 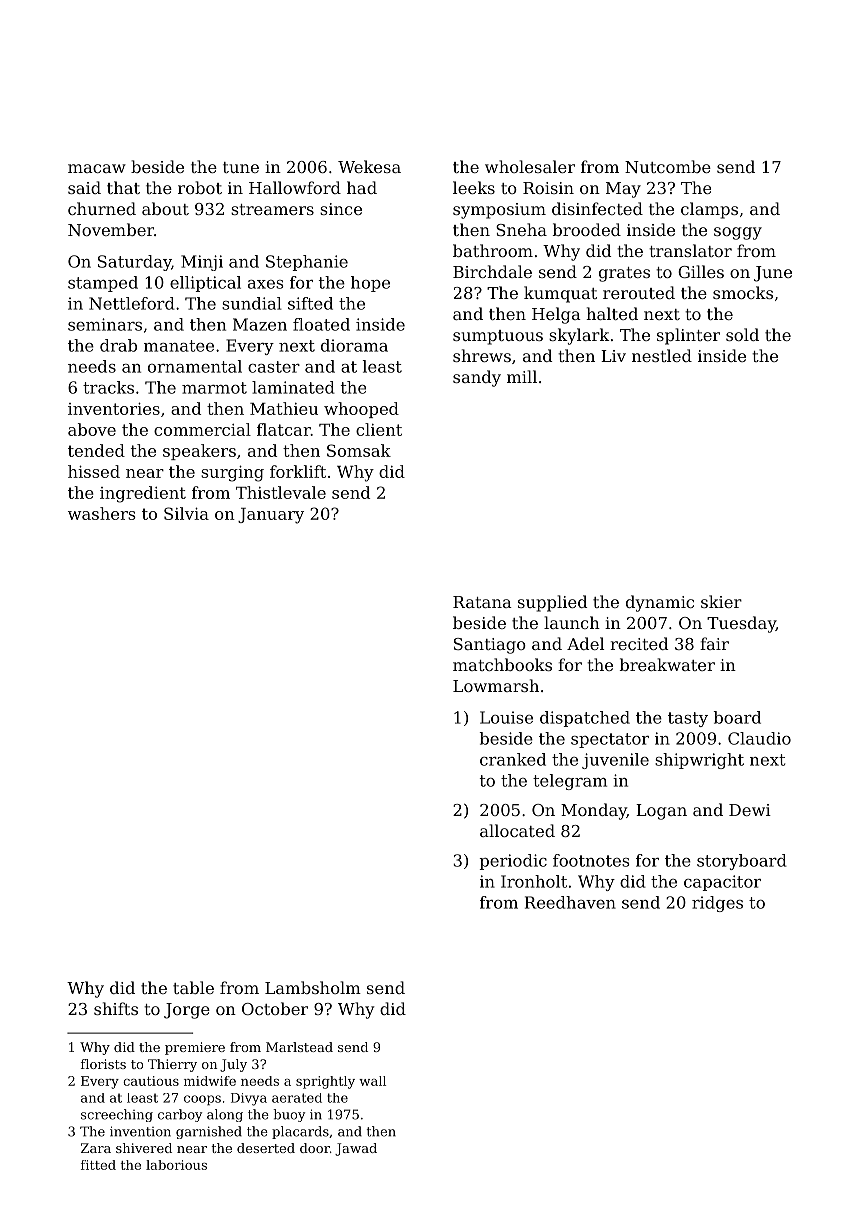 I want to click on Logan, so click(x=661, y=812).
